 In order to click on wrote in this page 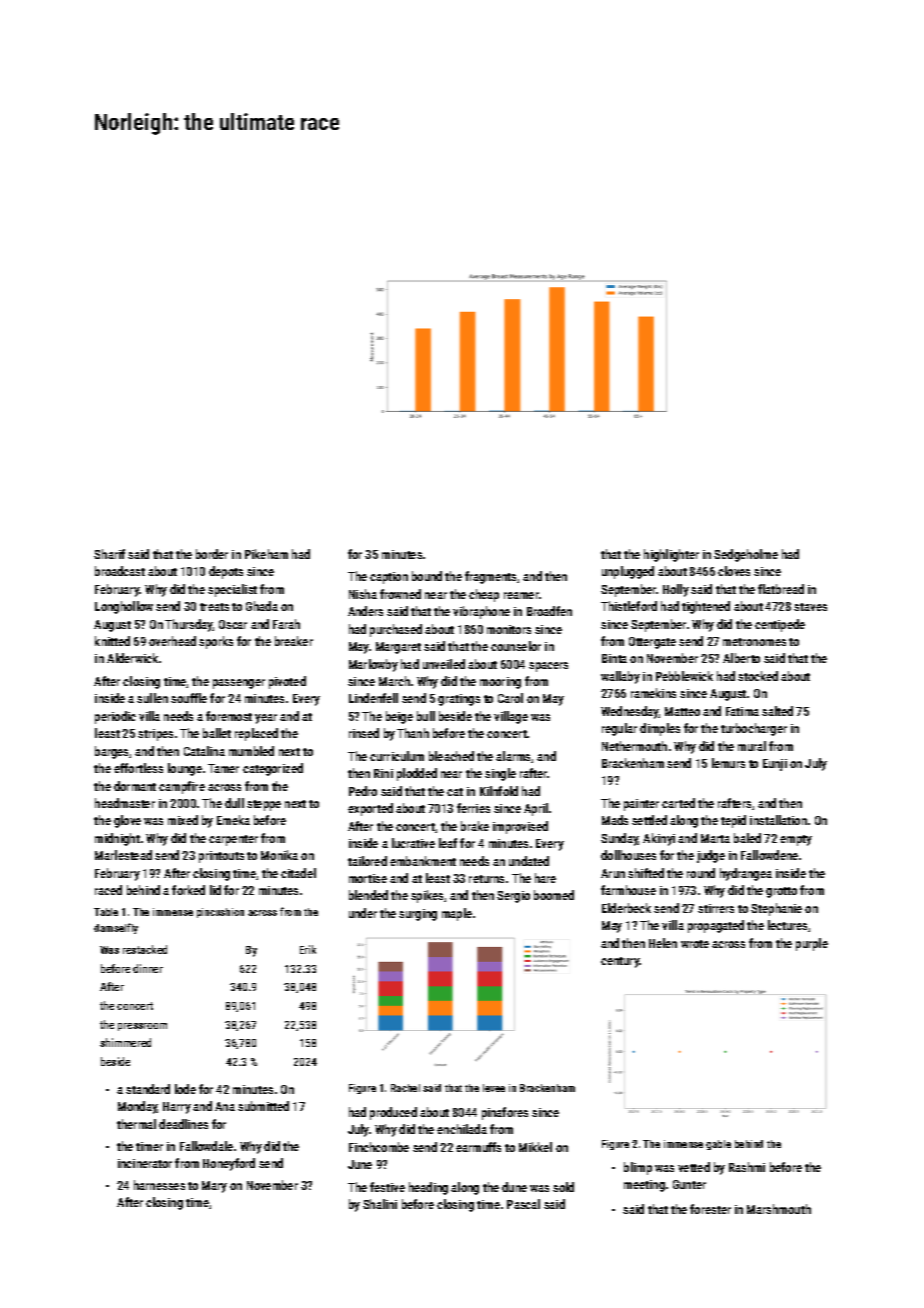, I will do `click(695, 944)`.
